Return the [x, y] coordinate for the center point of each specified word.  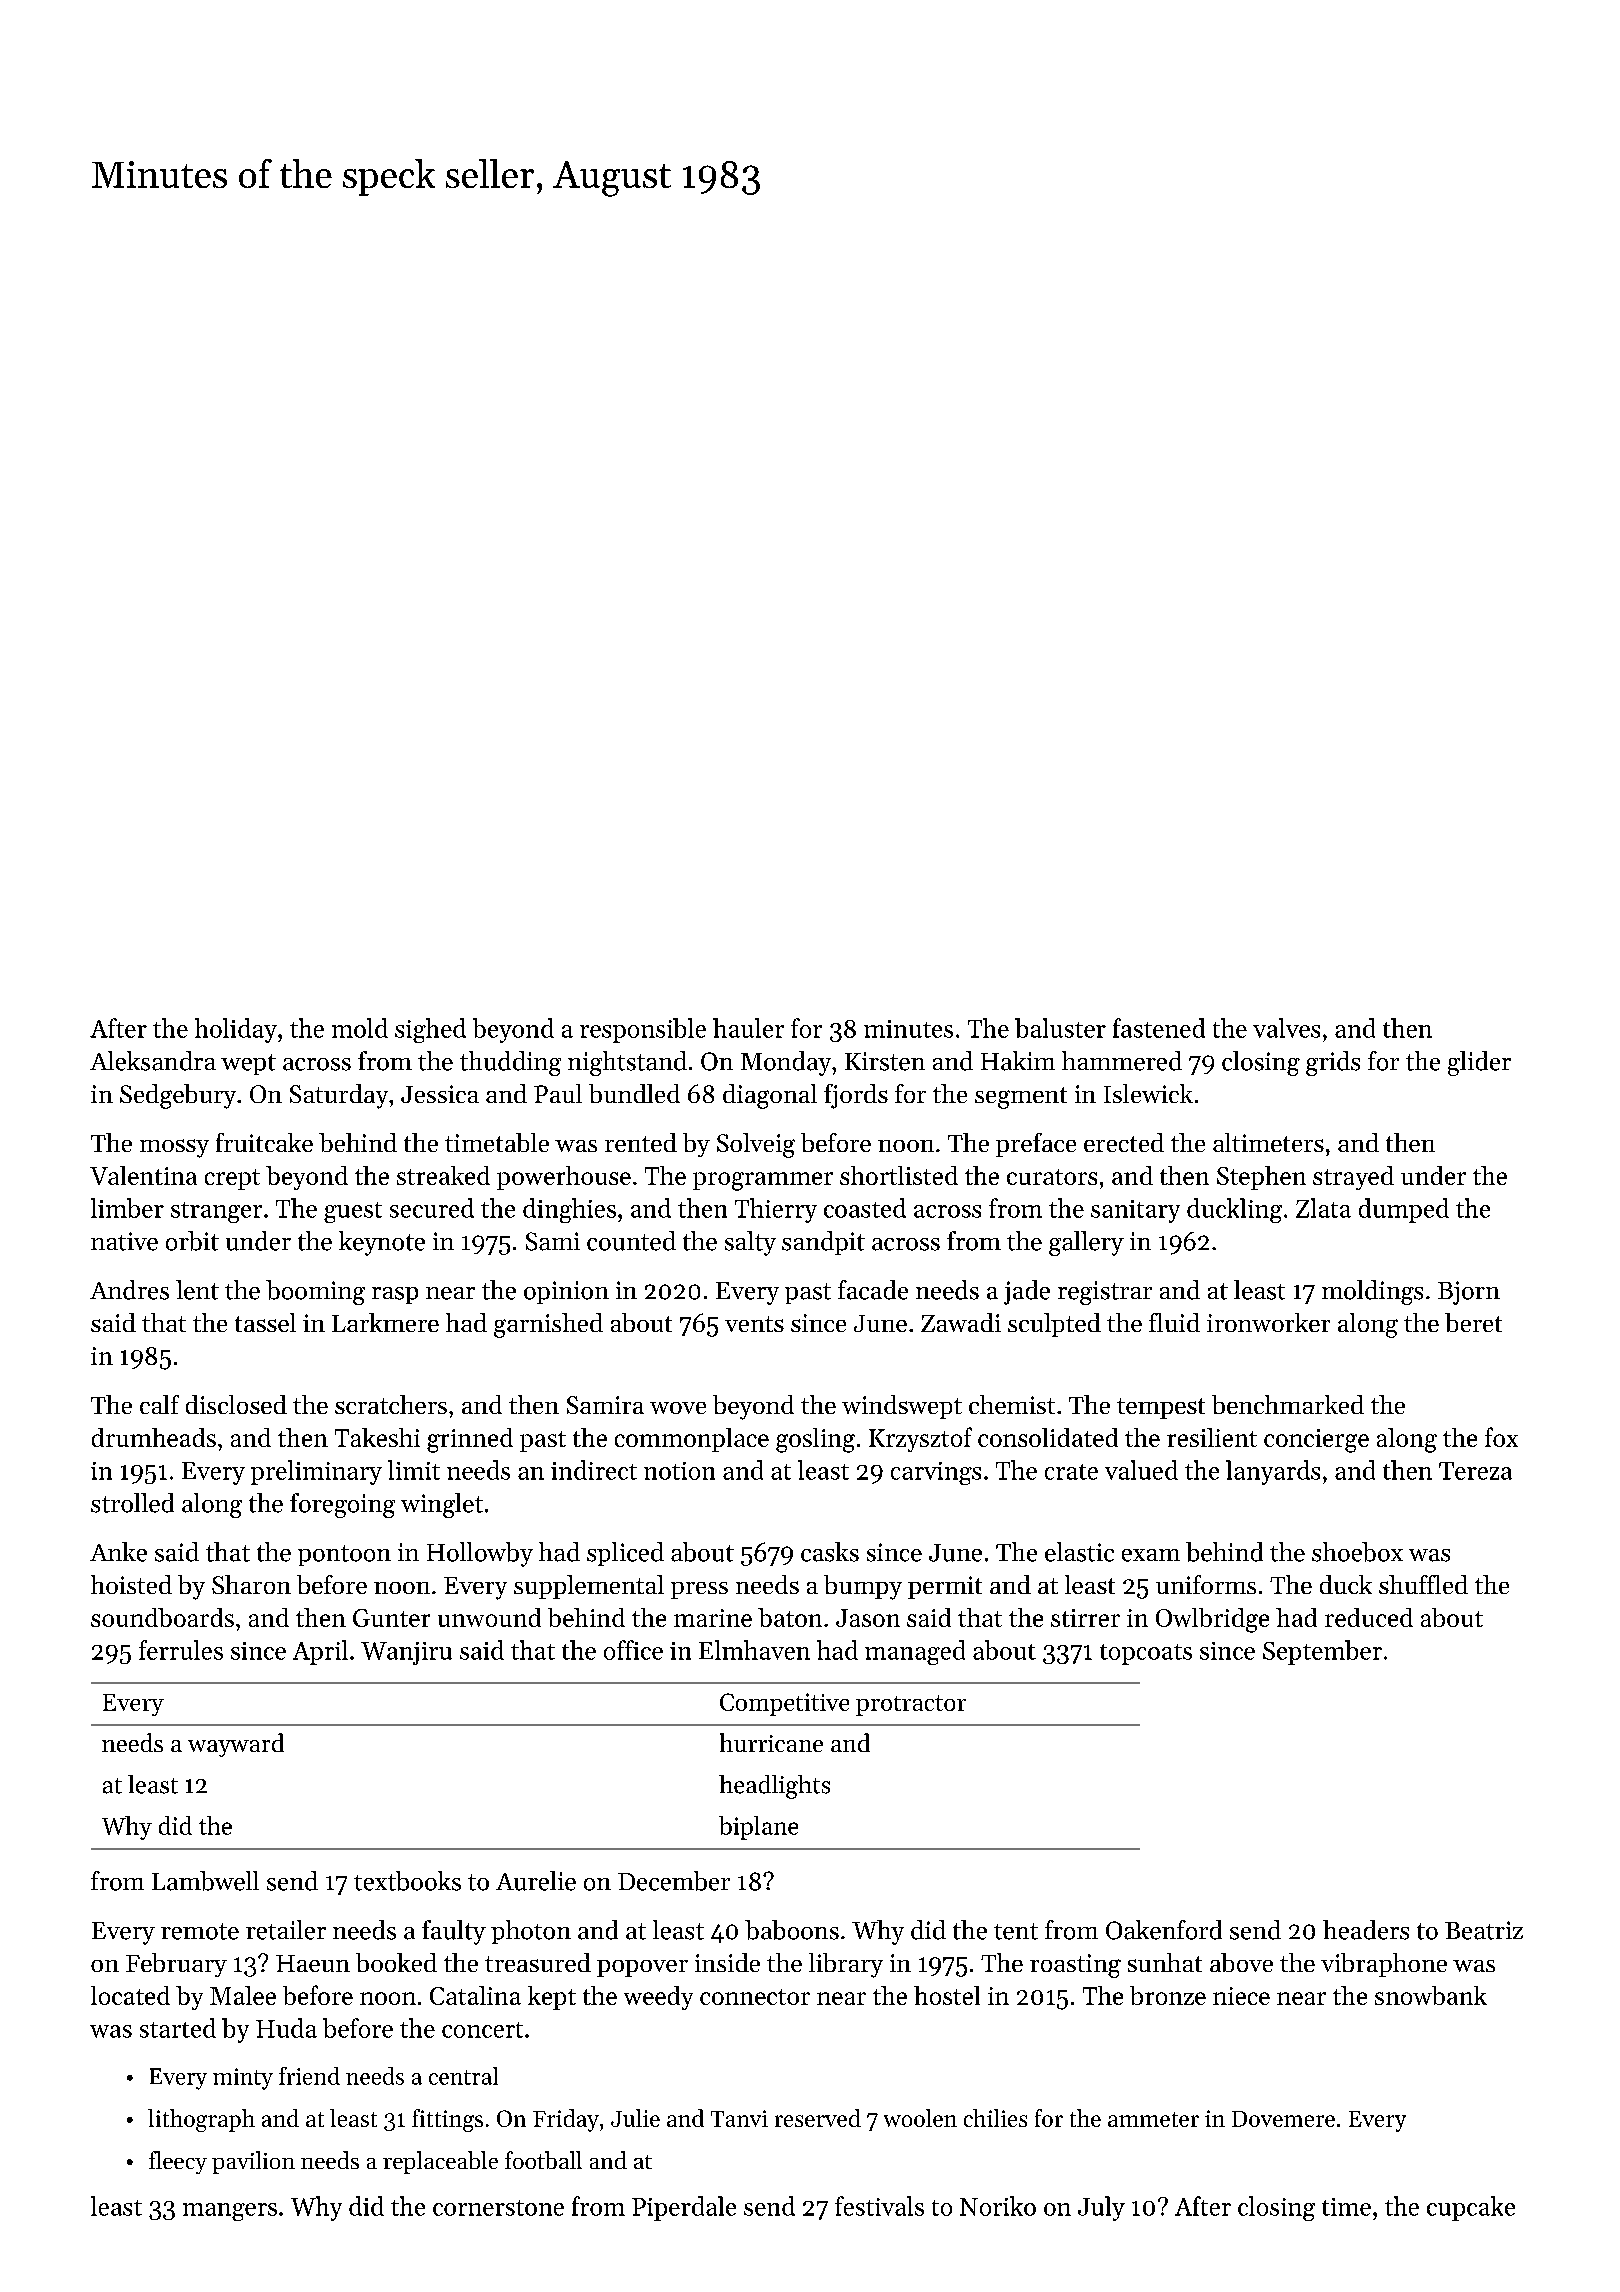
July [1101, 2208]
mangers [230, 2212]
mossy [174, 1148]
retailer [286, 1930]
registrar [1105, 1293]
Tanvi [739, 2118]
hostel [947, 1995]
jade [1027, 1292]
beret [1473, 1322]
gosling [815, 1440]
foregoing [342, 1505]
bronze [1168, 1995]
